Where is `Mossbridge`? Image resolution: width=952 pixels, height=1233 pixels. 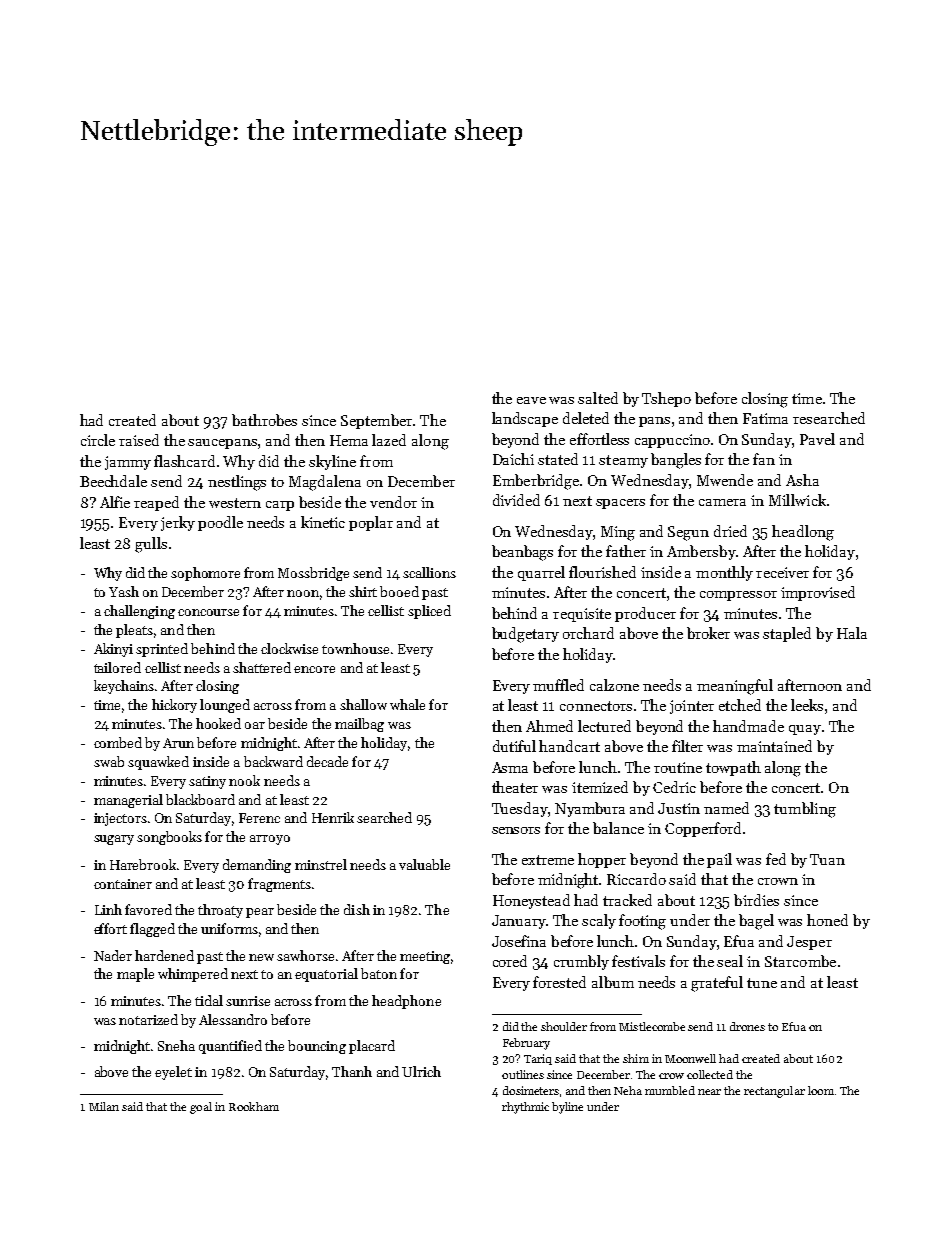 Mossbridge is located at coordinates (313, 574).
